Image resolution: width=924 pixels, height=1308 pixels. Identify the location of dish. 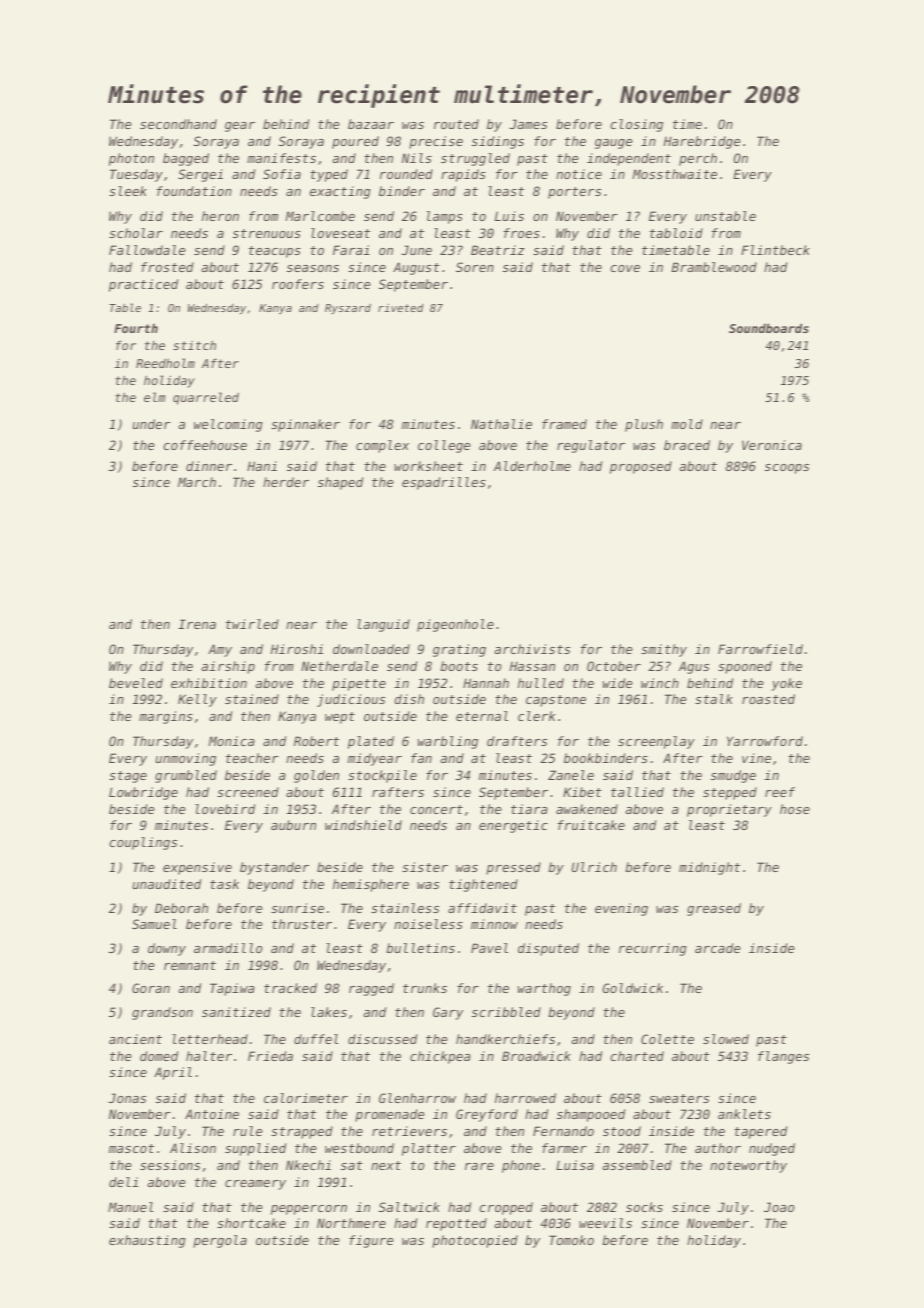
(409, 699).
